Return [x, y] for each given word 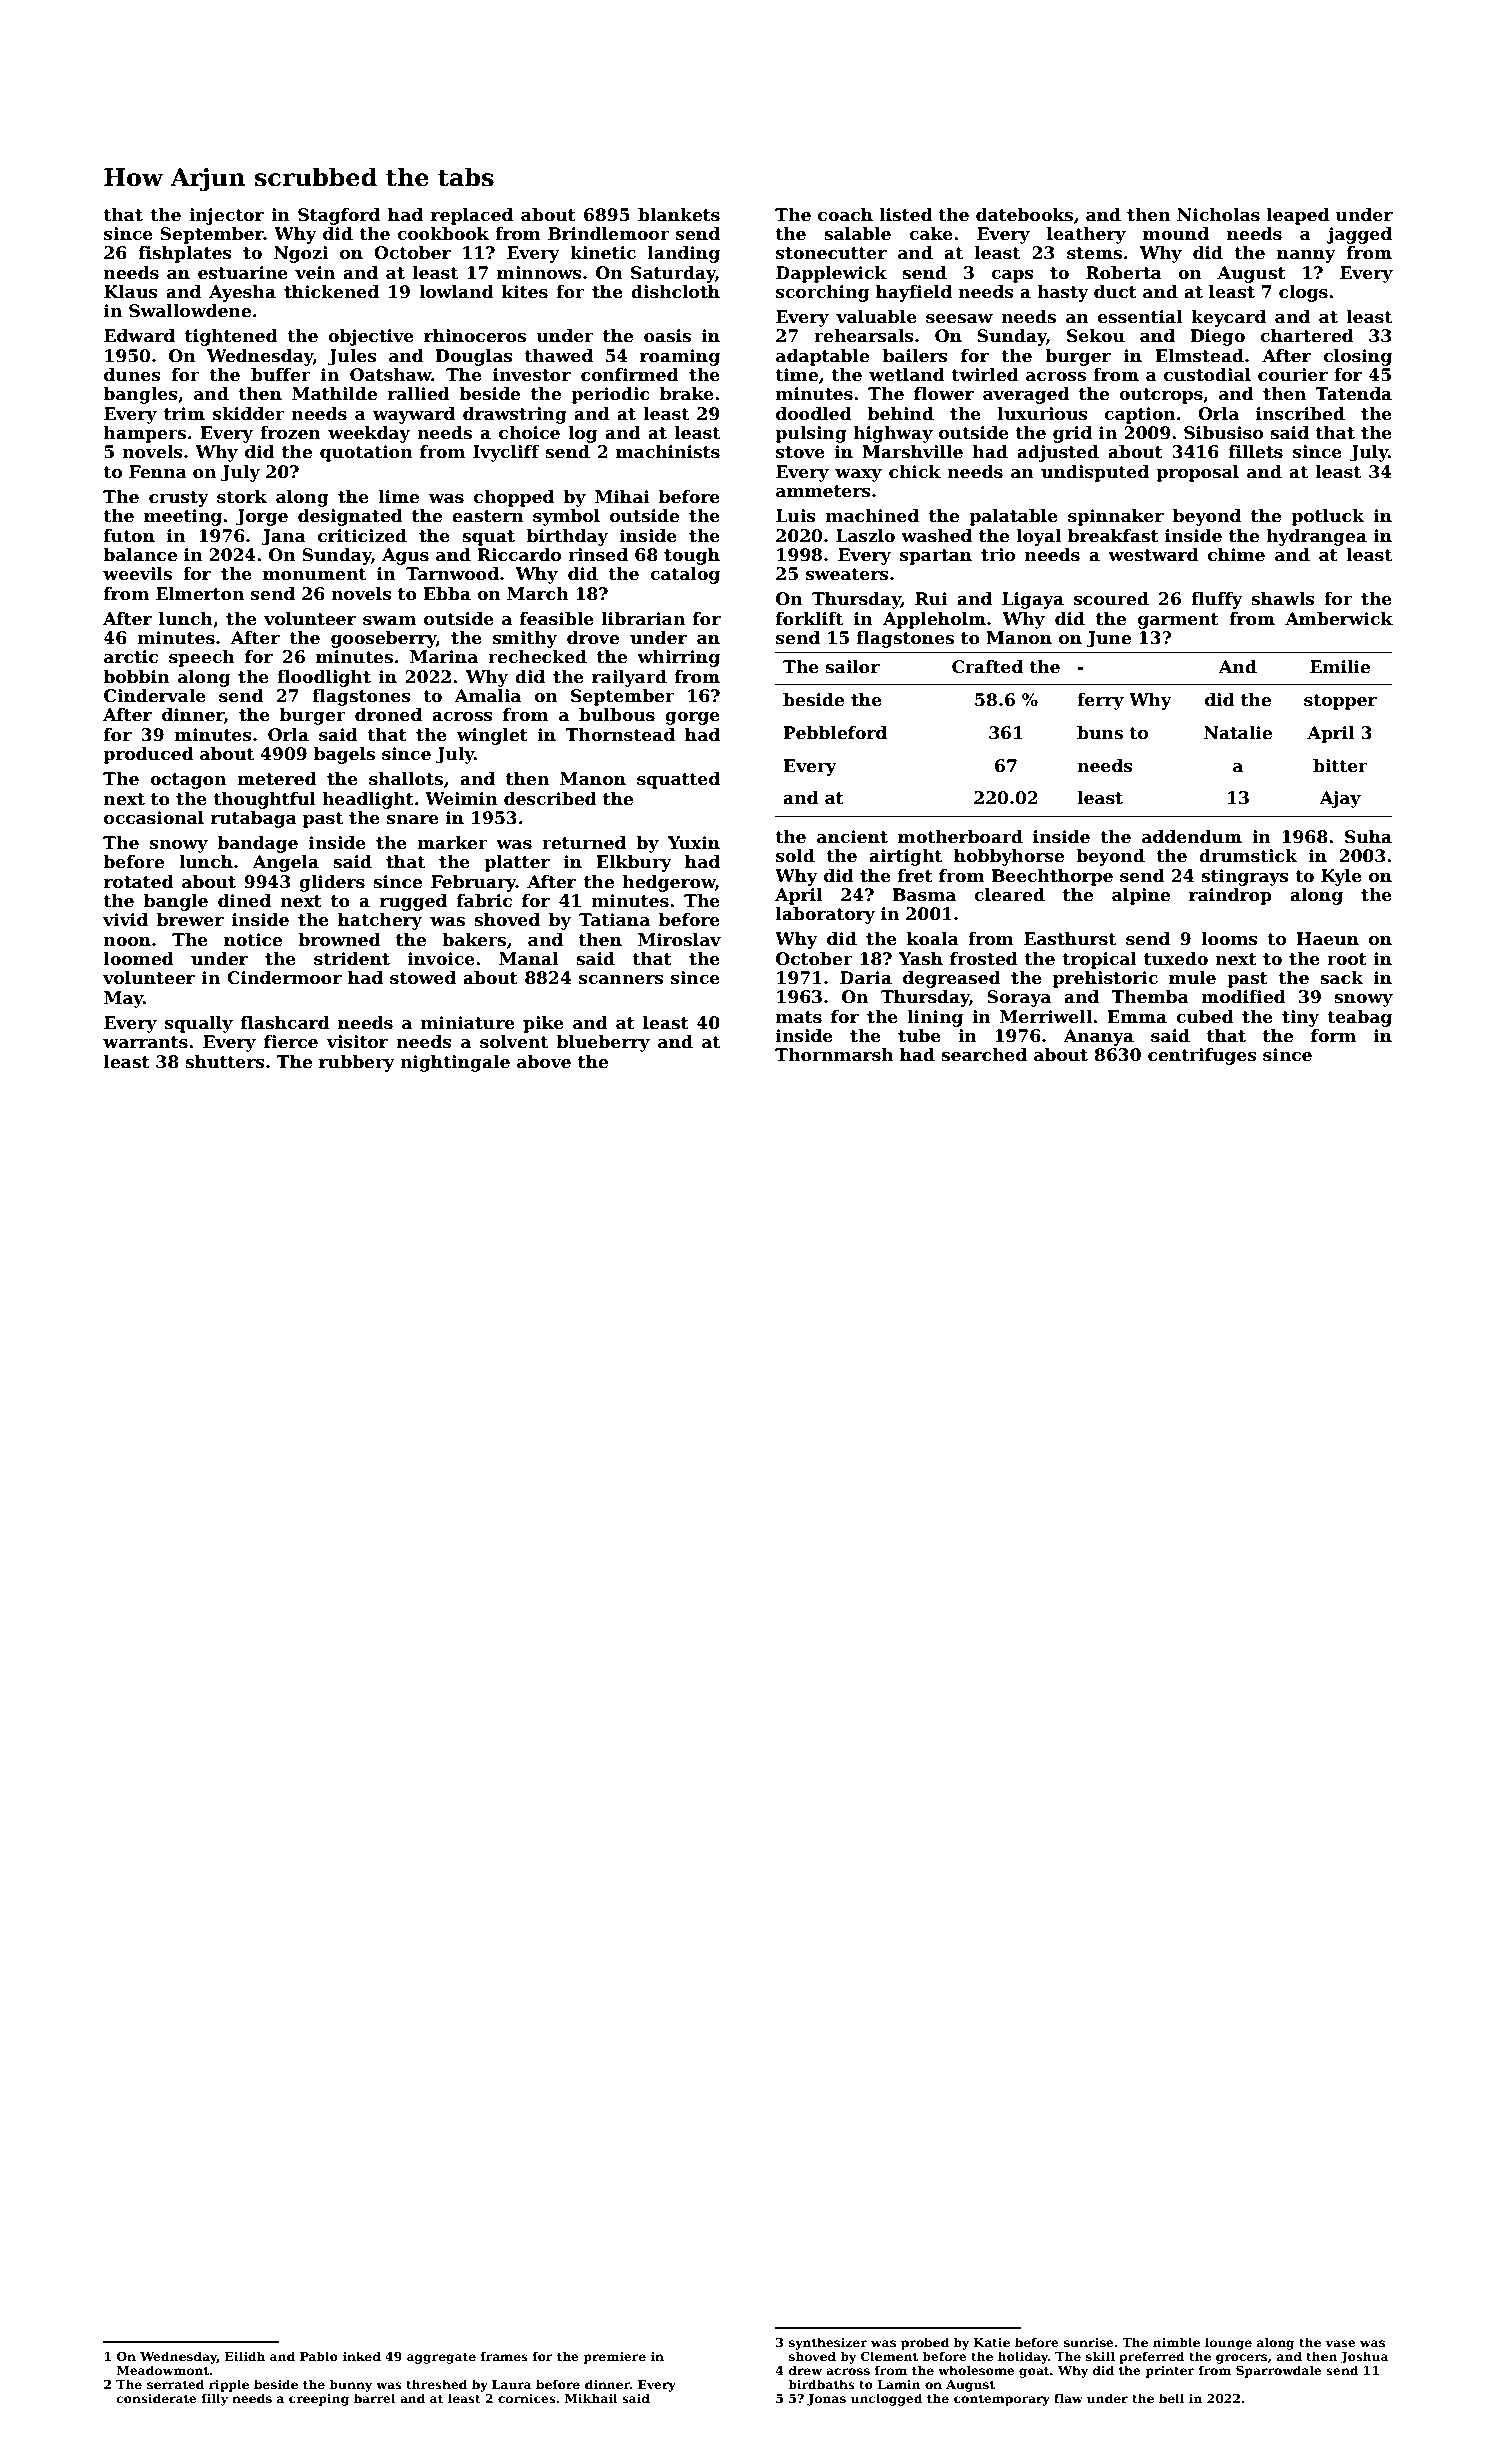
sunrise [1089, 2342]
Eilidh [245, 2356]
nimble [1176, 2342]
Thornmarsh [834, 1055]
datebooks [1024, 215]
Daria [866, 978]
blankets [679, 215]
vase [1340, 2343]
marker [452, 843]
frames [504, 2356]
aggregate [441, 2358]
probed [925, 2343]
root [1347, 959]
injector [226, 216]
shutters [225, 1062]
